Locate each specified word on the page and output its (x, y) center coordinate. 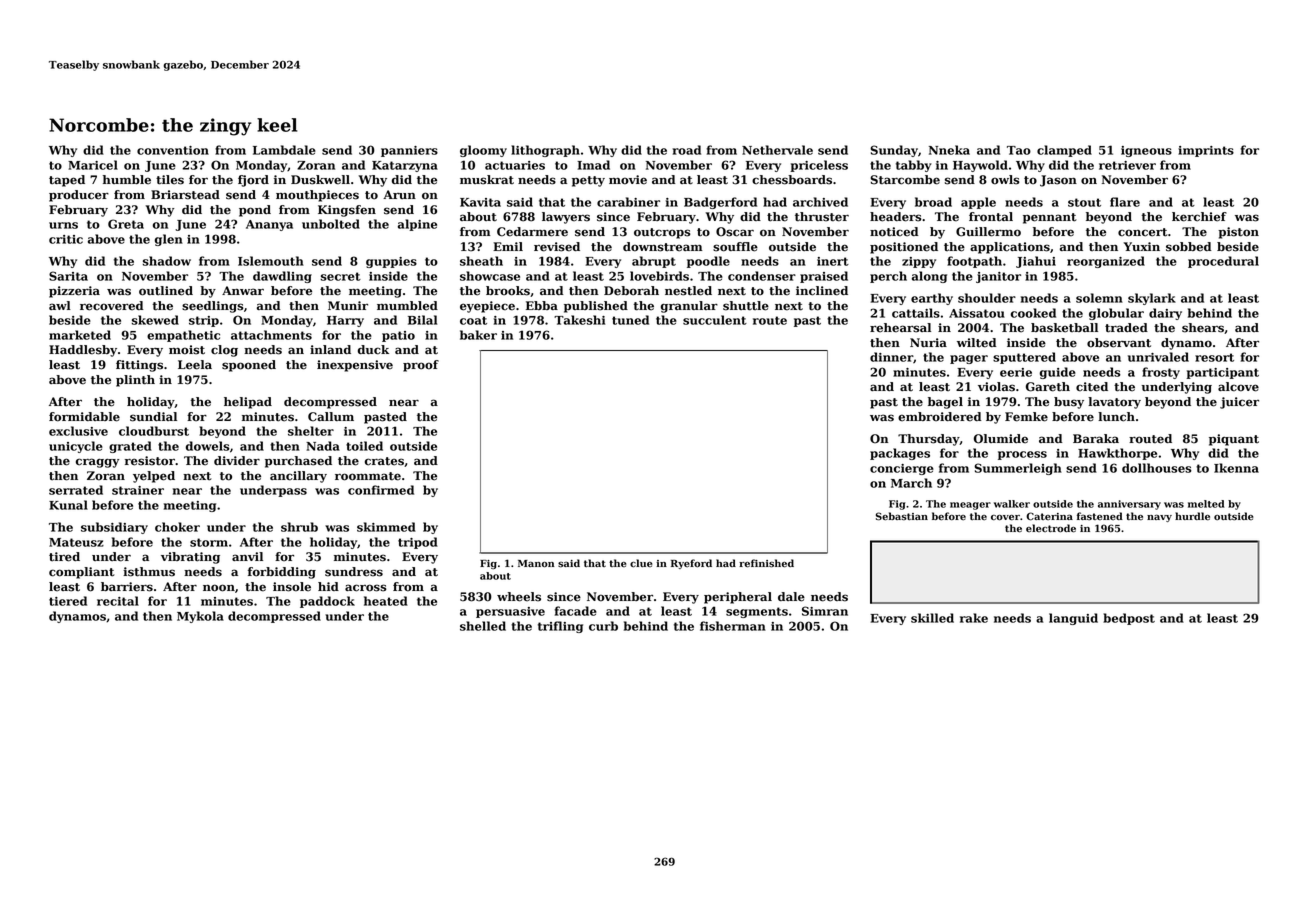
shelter (311, 431)
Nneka (949, 150)
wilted (977, 343)
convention (173, 150)
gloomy (483, 151)
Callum (331, 417)
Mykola (200, 617)
